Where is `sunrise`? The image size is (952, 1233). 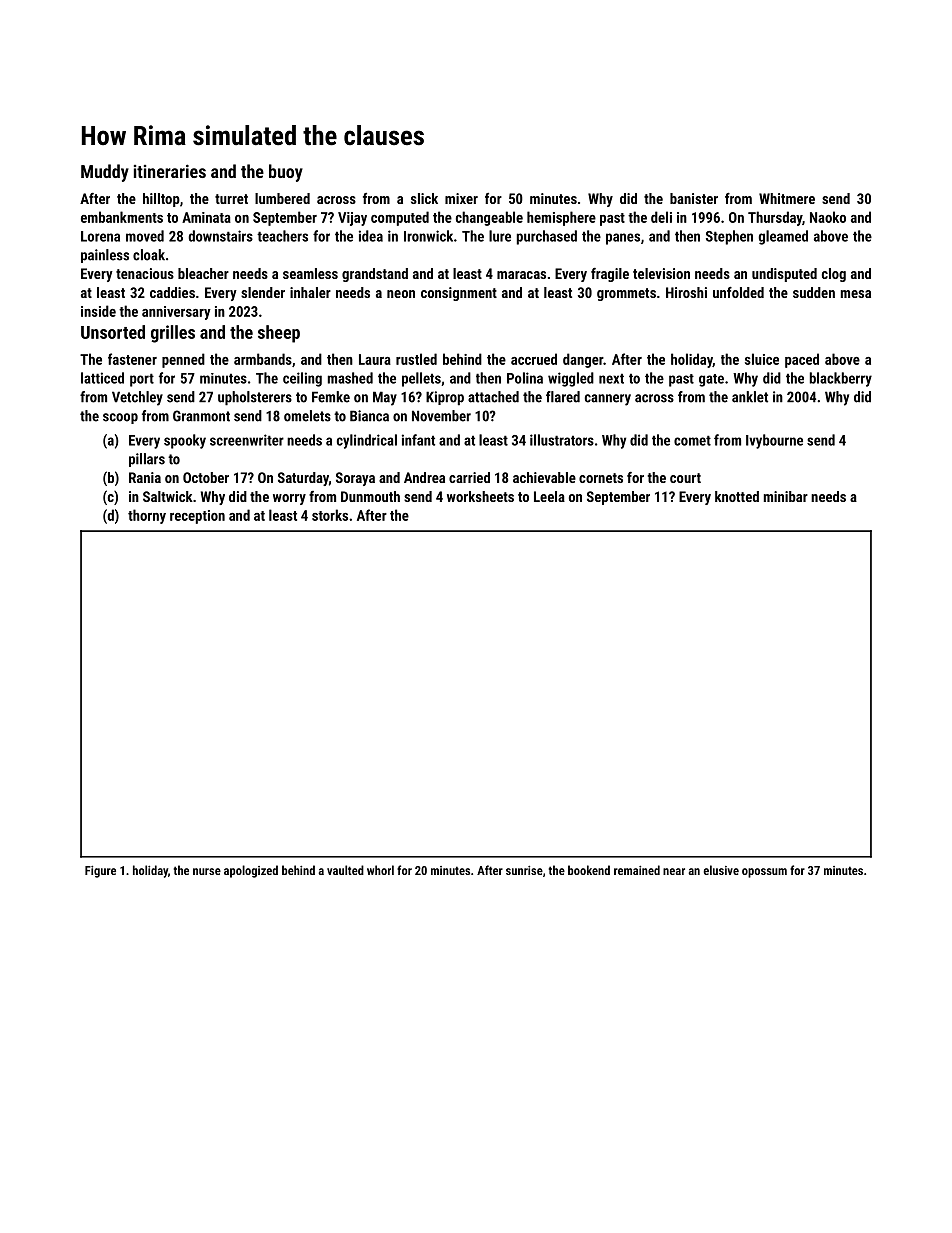
sunrise is located at coordinates (524, 870).
